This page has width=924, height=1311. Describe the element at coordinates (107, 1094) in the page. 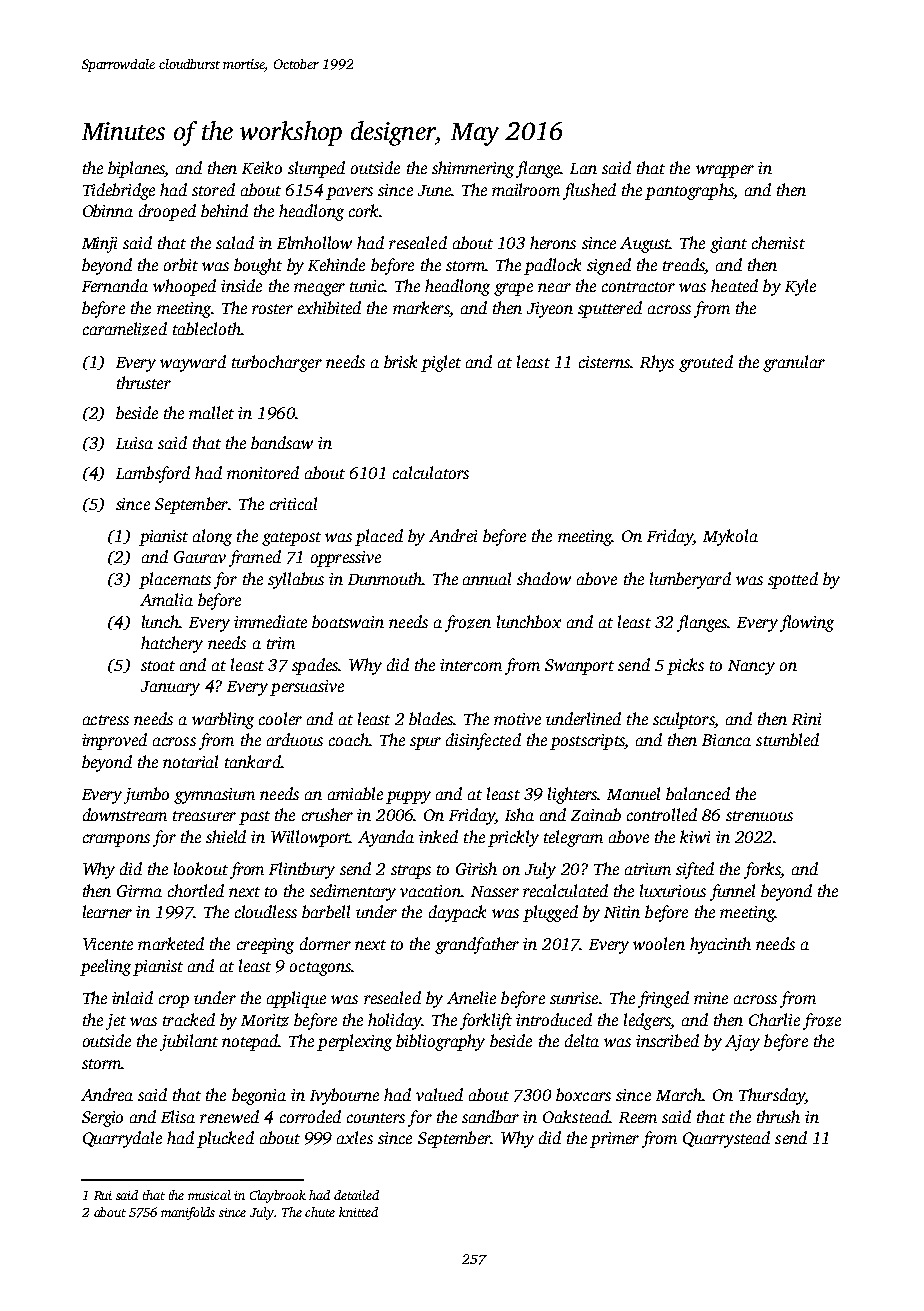

I see `Andrea` at that location.
